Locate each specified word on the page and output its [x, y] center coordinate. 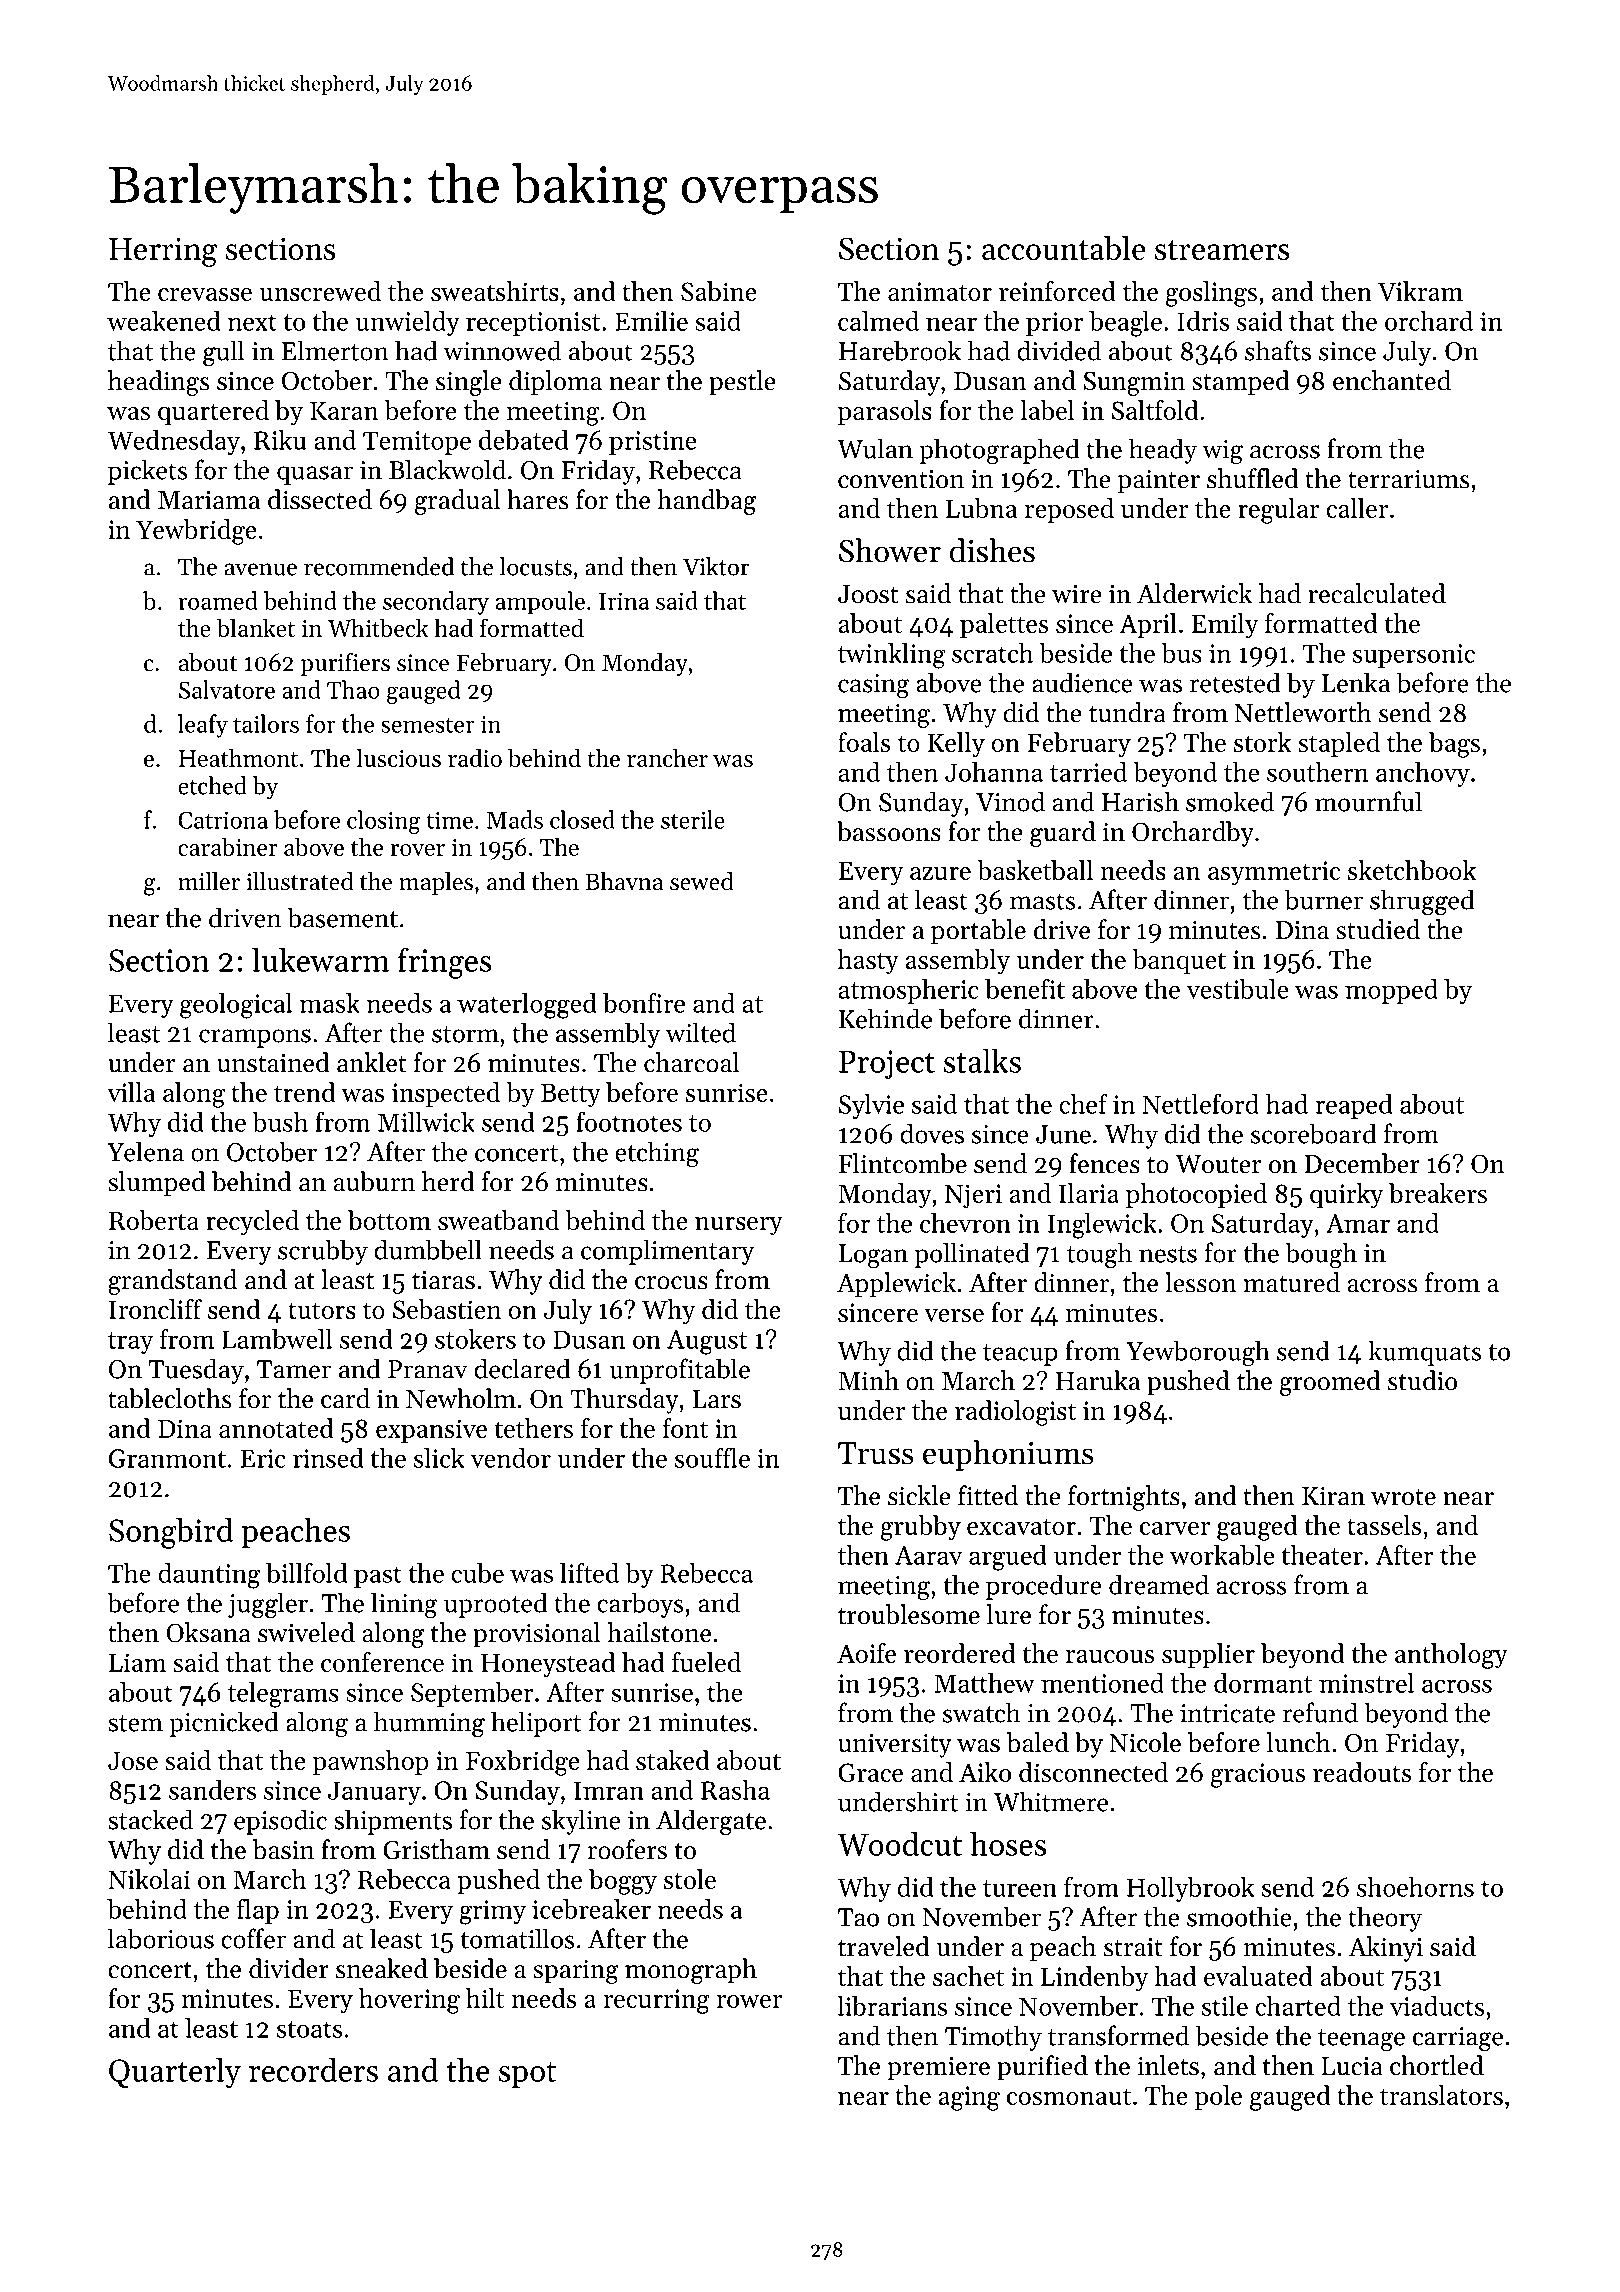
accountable [1064, 248]
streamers [1222, 250]
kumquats [1424, 1353]
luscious [398, 757]
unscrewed [320, 291]
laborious [161, 1938]
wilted [701, 1032]
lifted [589, 1572]
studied [1378, 929]
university [895, 1745]
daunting [209, 1576]
